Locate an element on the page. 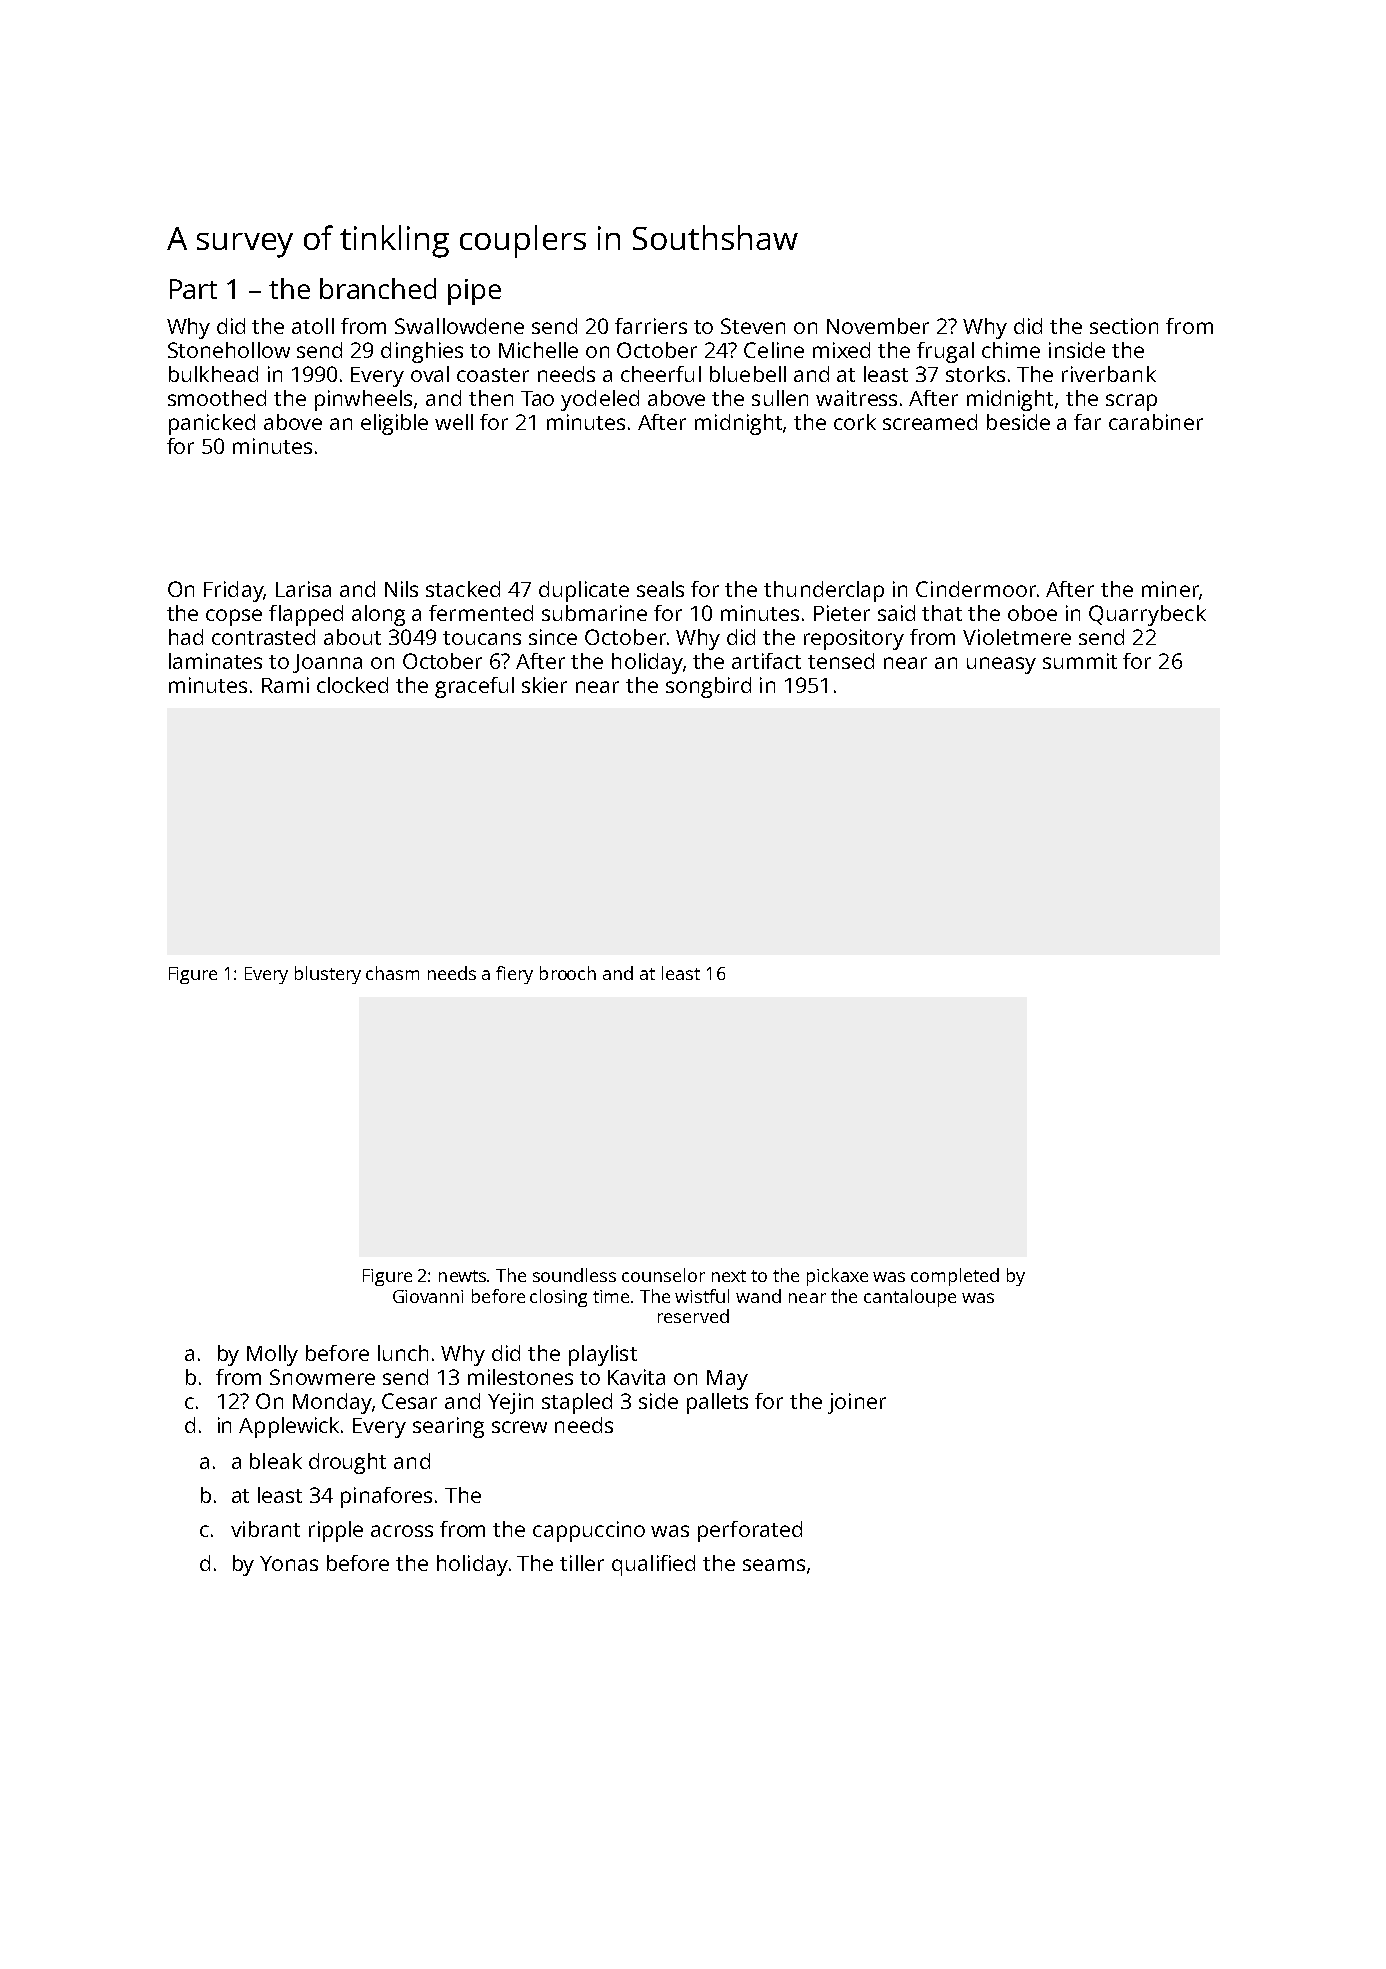 The height and width of the image is (1969, 1386). perforated is located at coordinates (750, 1531).
